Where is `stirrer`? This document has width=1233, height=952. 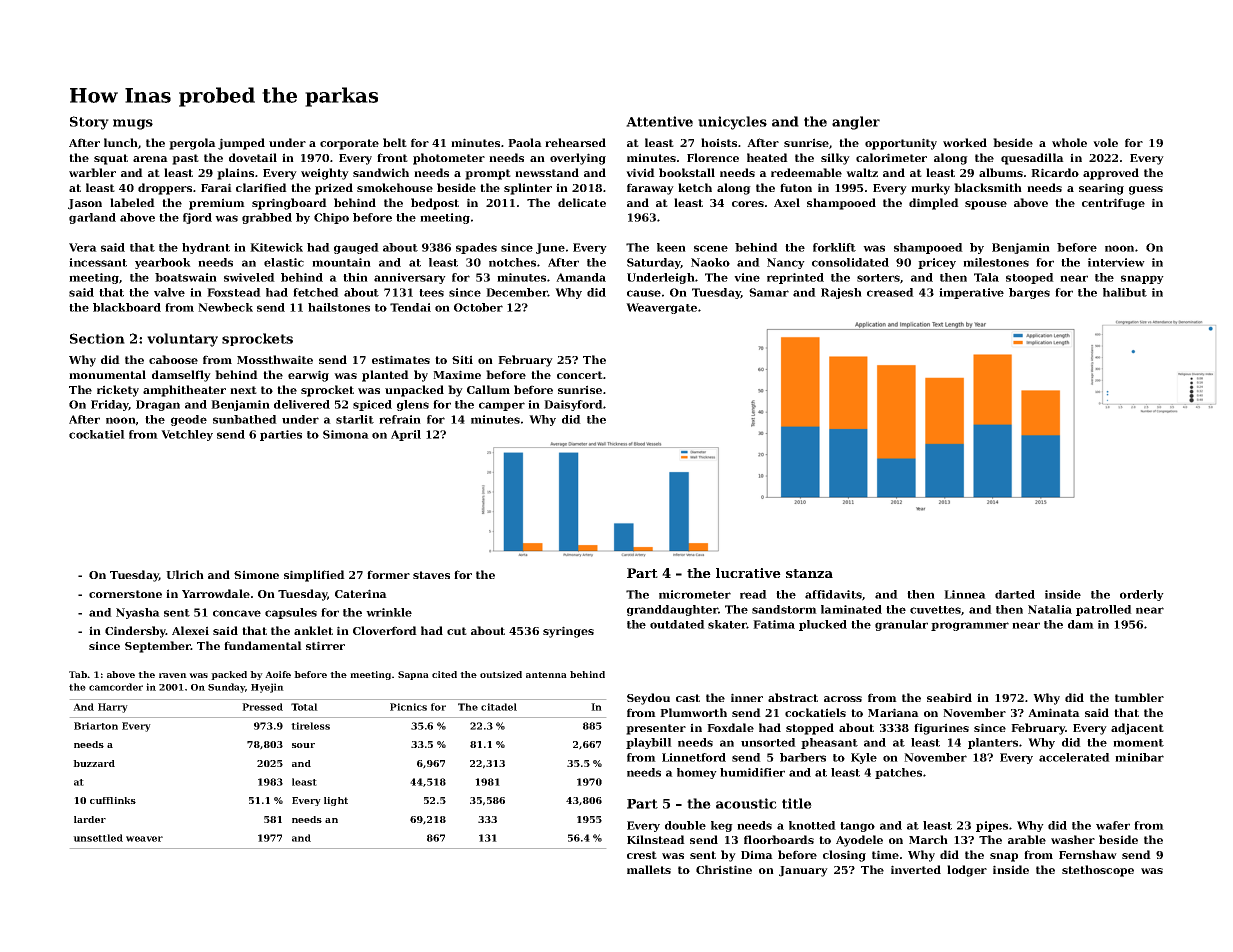
stirrer is located at coordinates (325, 645).
